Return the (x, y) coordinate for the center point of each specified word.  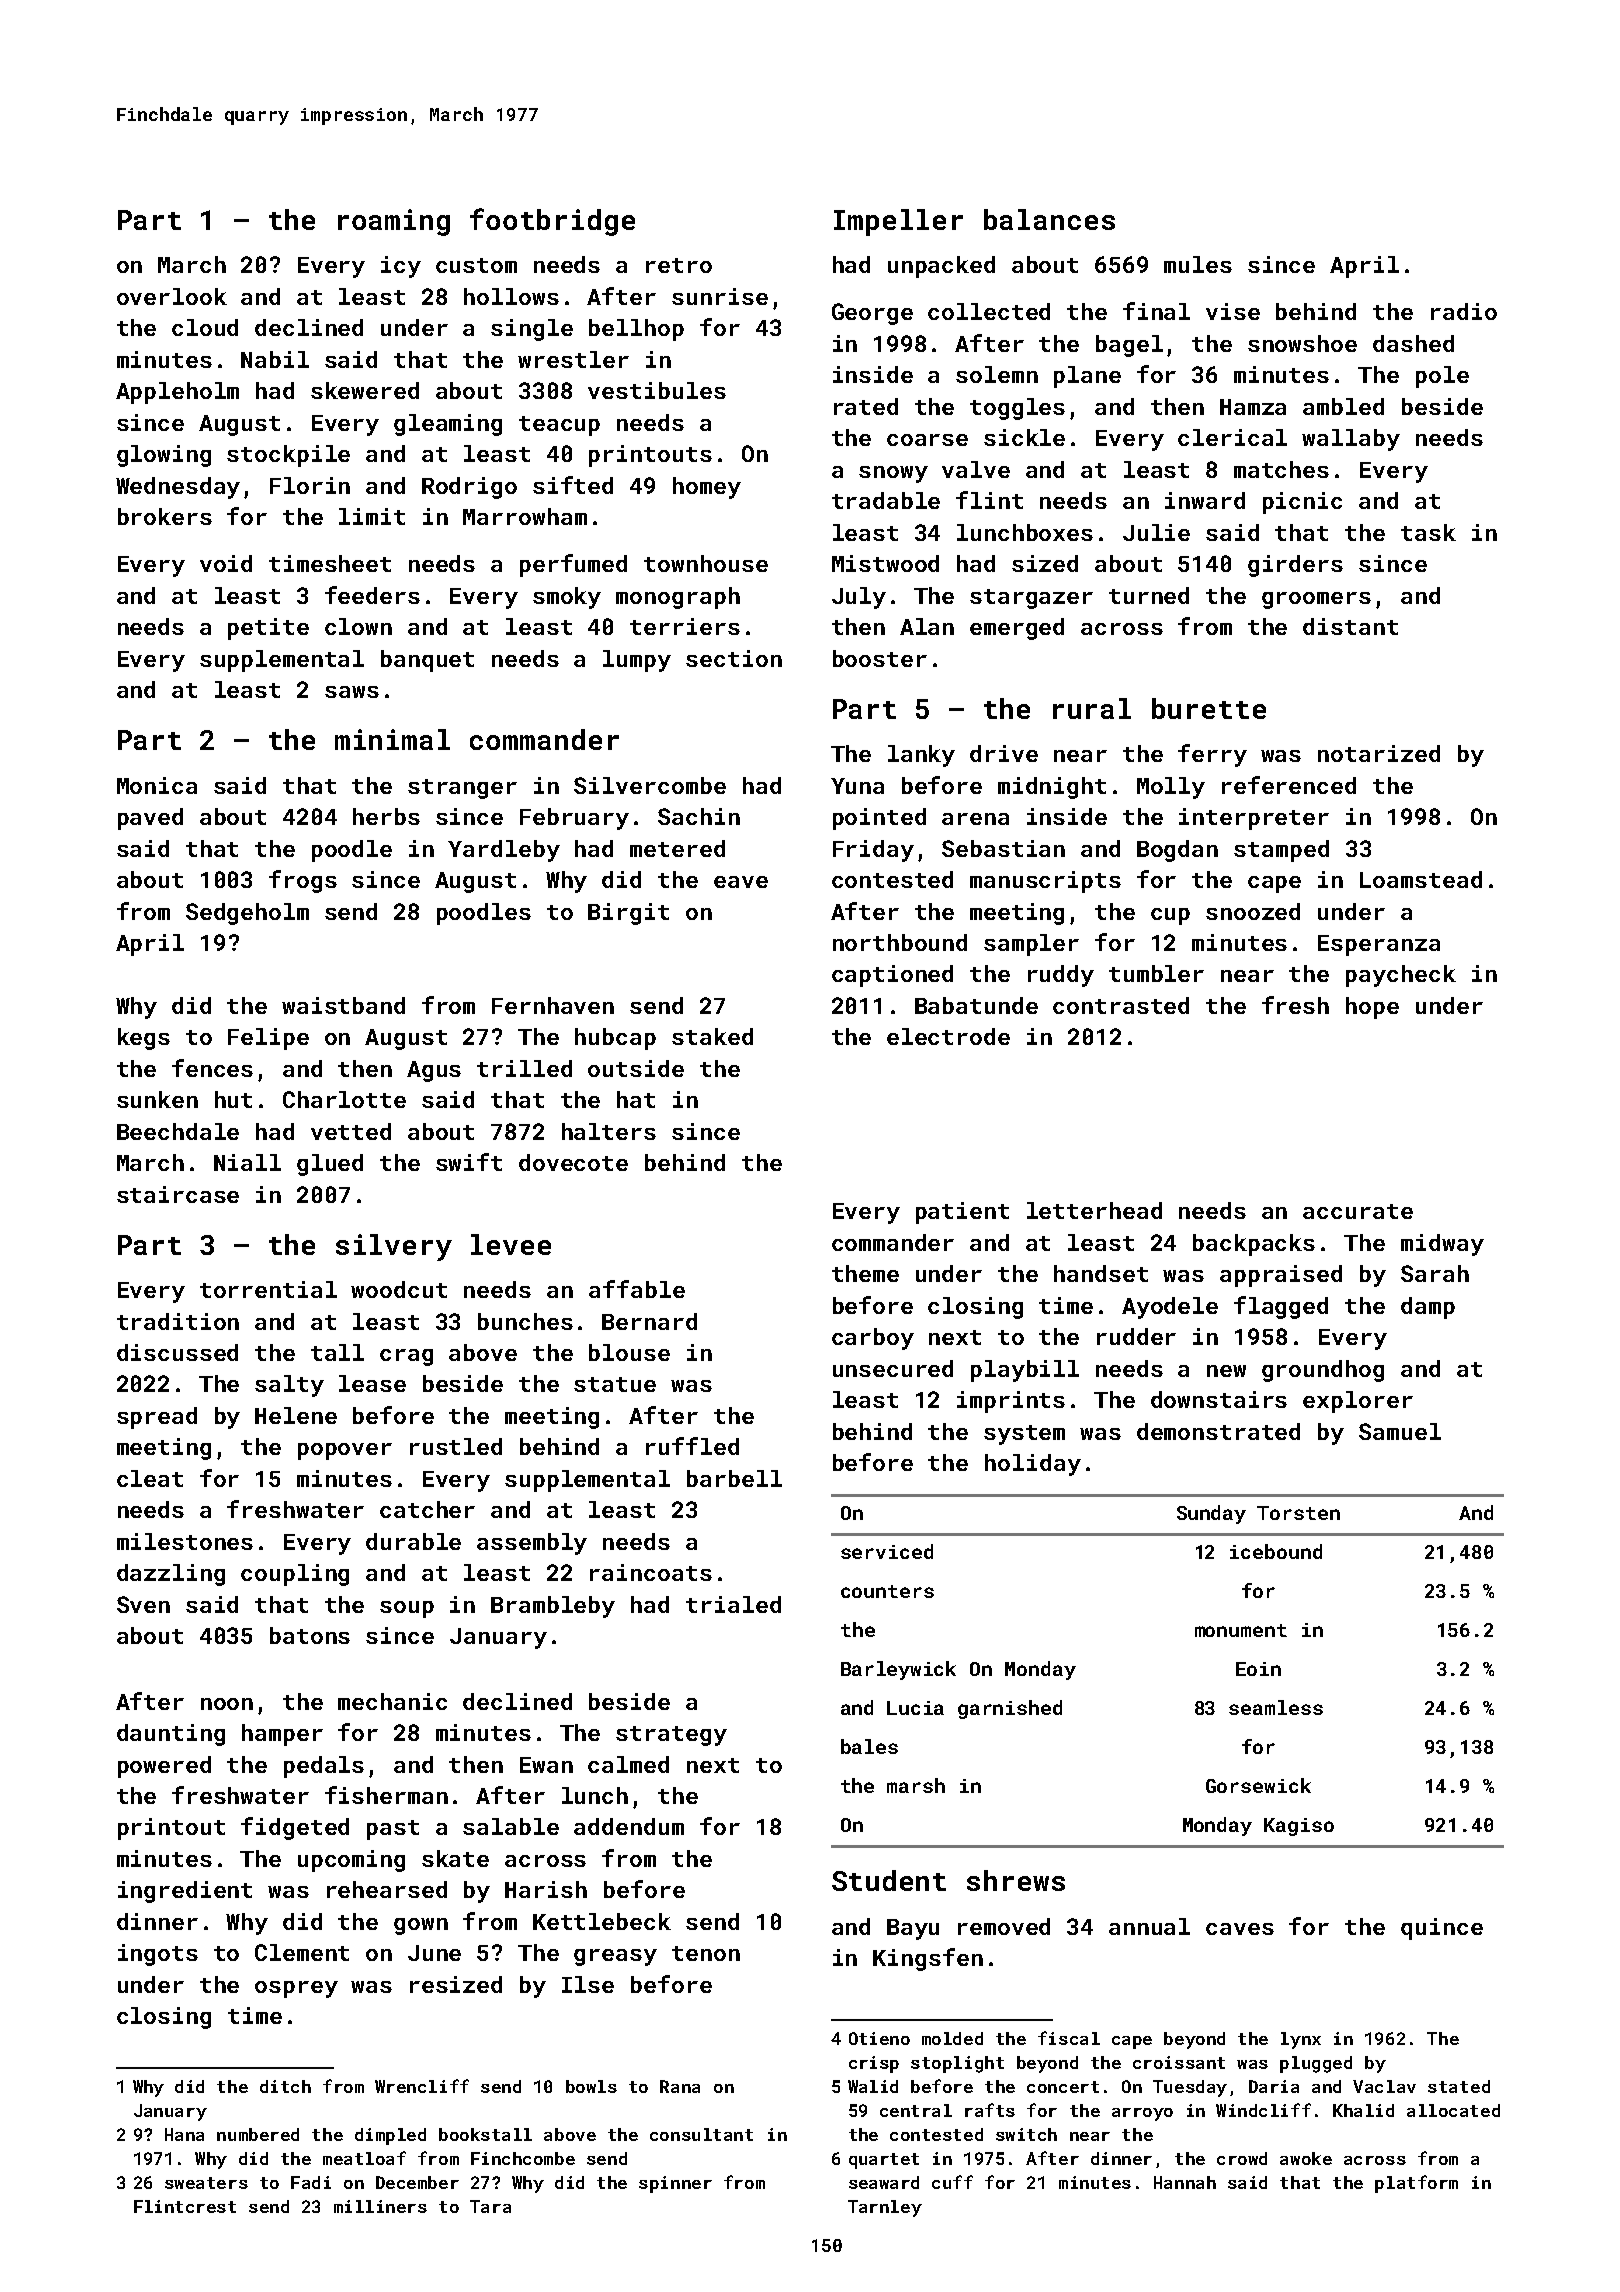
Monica (157, 785)
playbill (1025, 1371)
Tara (490, 2206)
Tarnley (885, 2208)
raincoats (651, 1572)
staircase (178, 1194)
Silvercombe (650, 785)
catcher (427, 1509)
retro (679, 265)
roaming (394, 222)
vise (1233, 311)
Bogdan (1177, 851)
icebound (1276, 1551)
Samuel (1400, 1431)
